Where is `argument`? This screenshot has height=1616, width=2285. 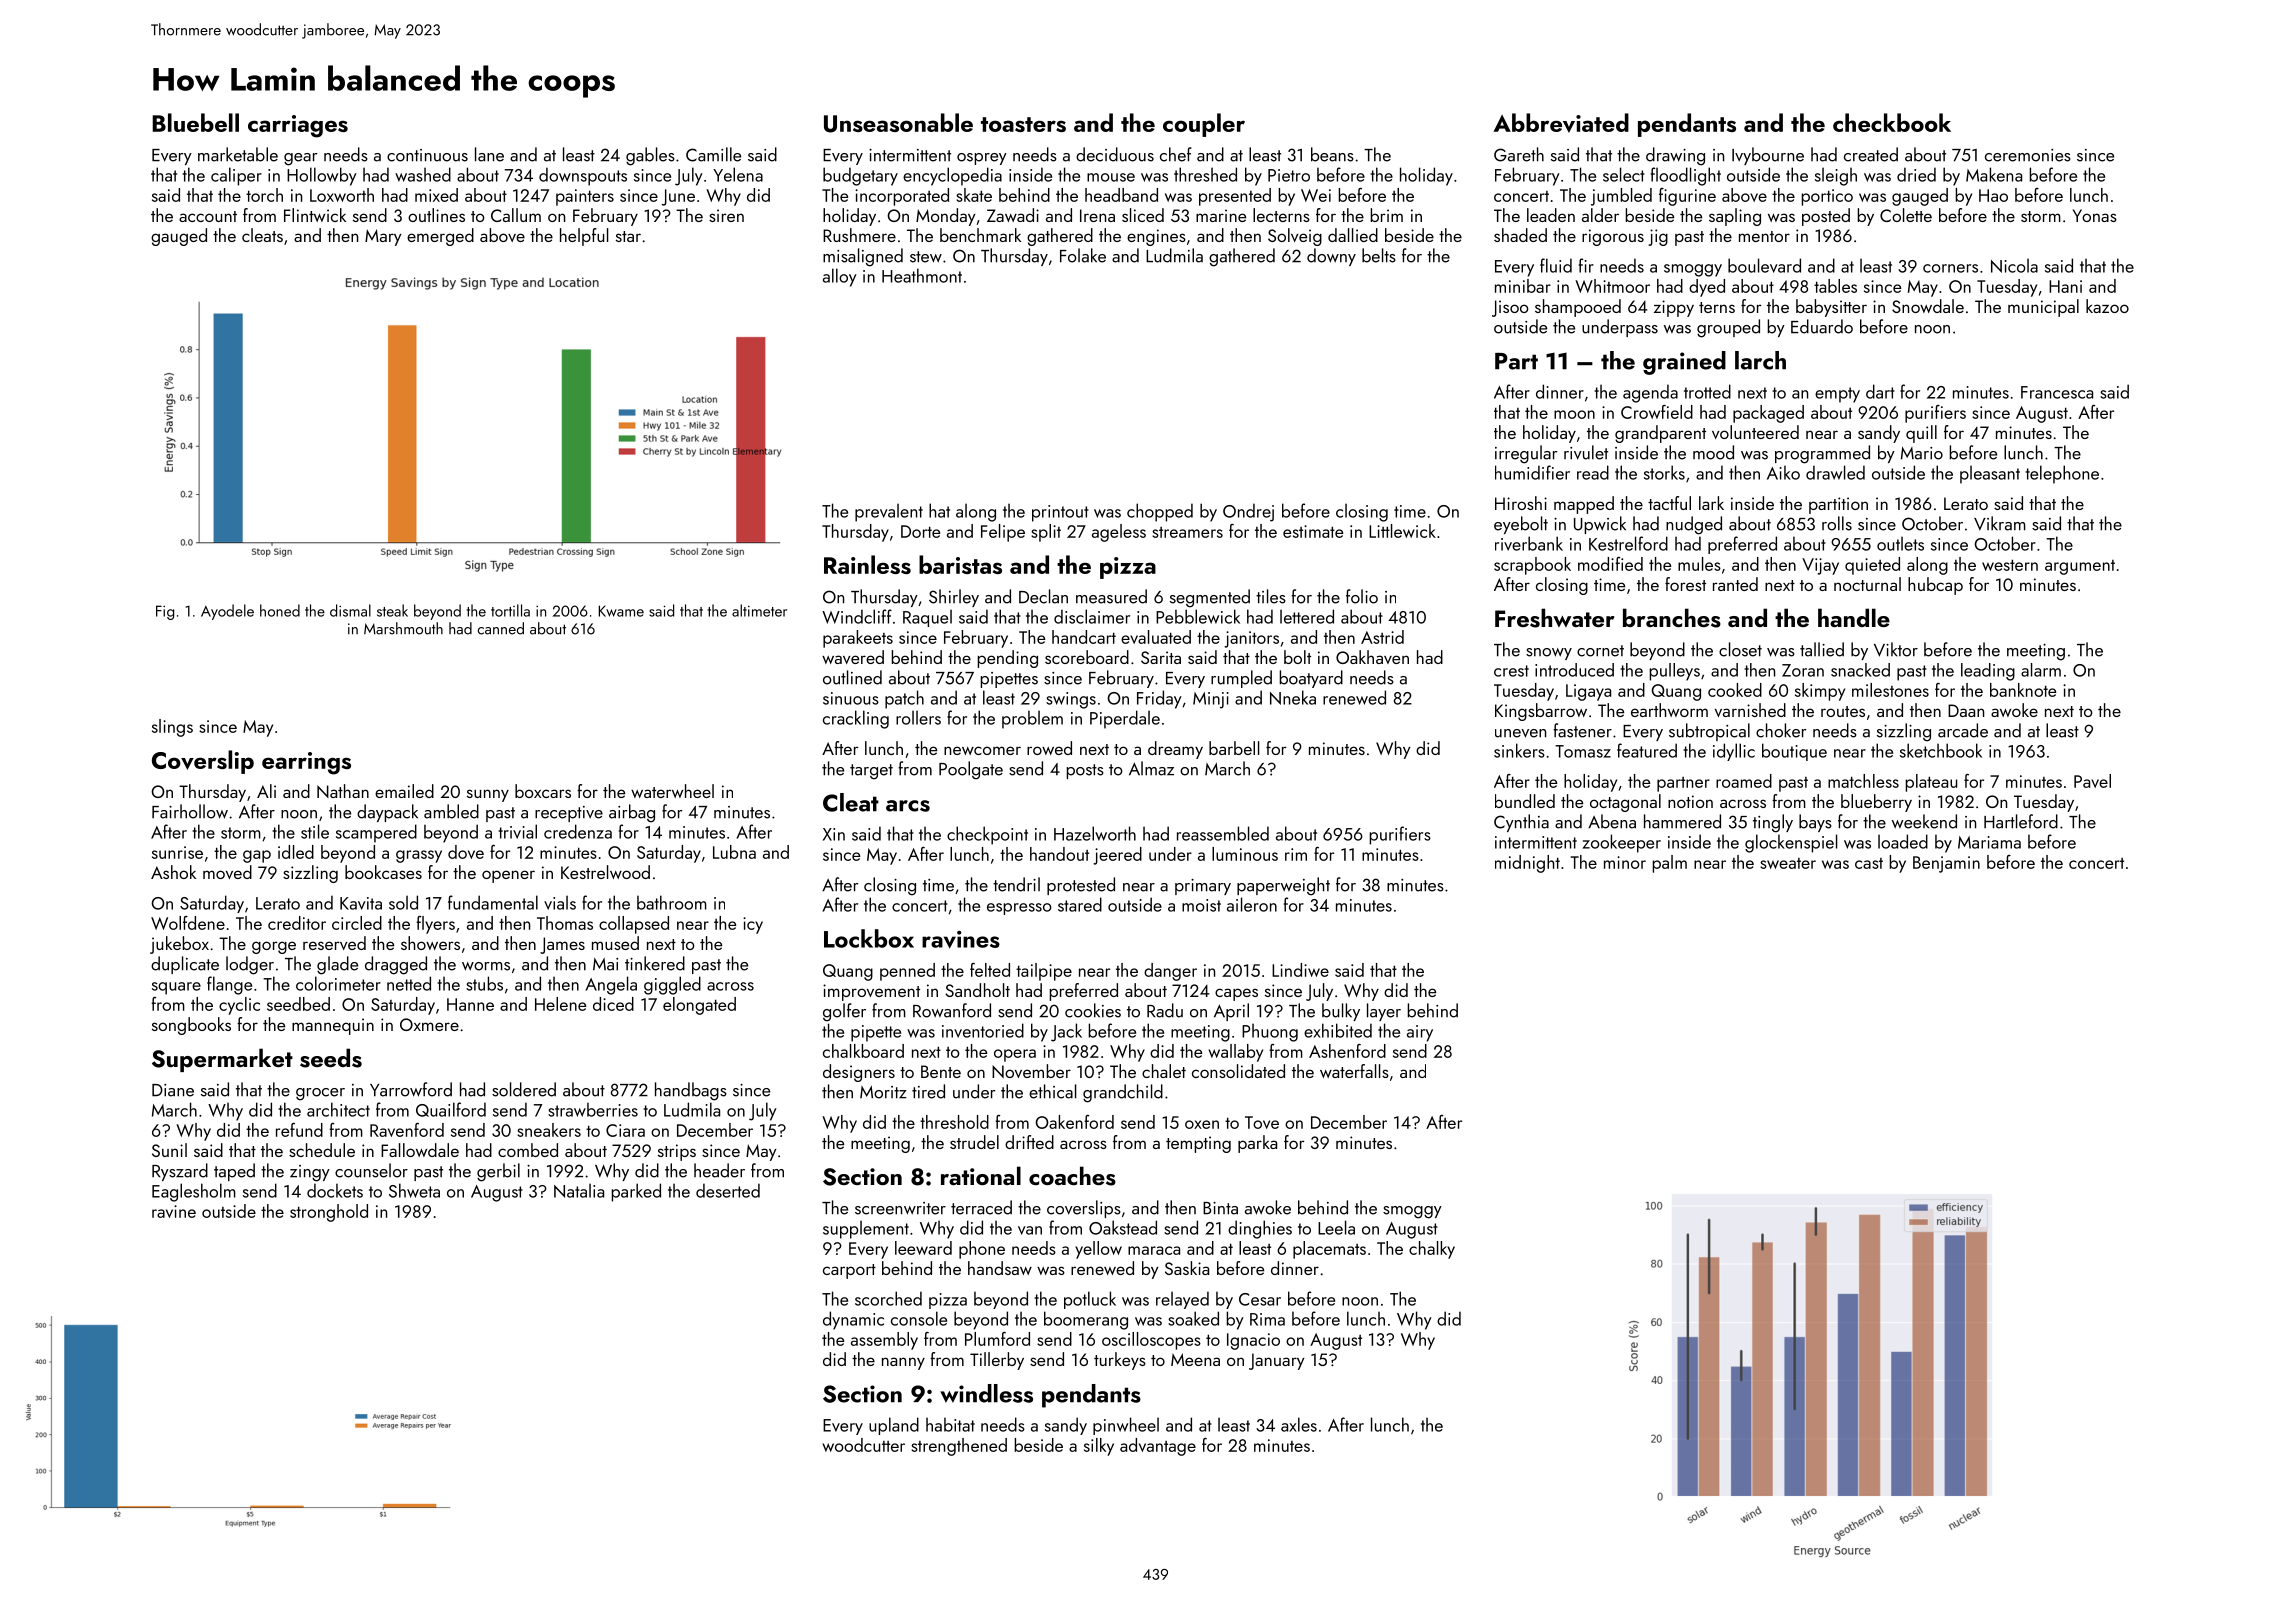
argument is located at coordinates (2080, 567).
